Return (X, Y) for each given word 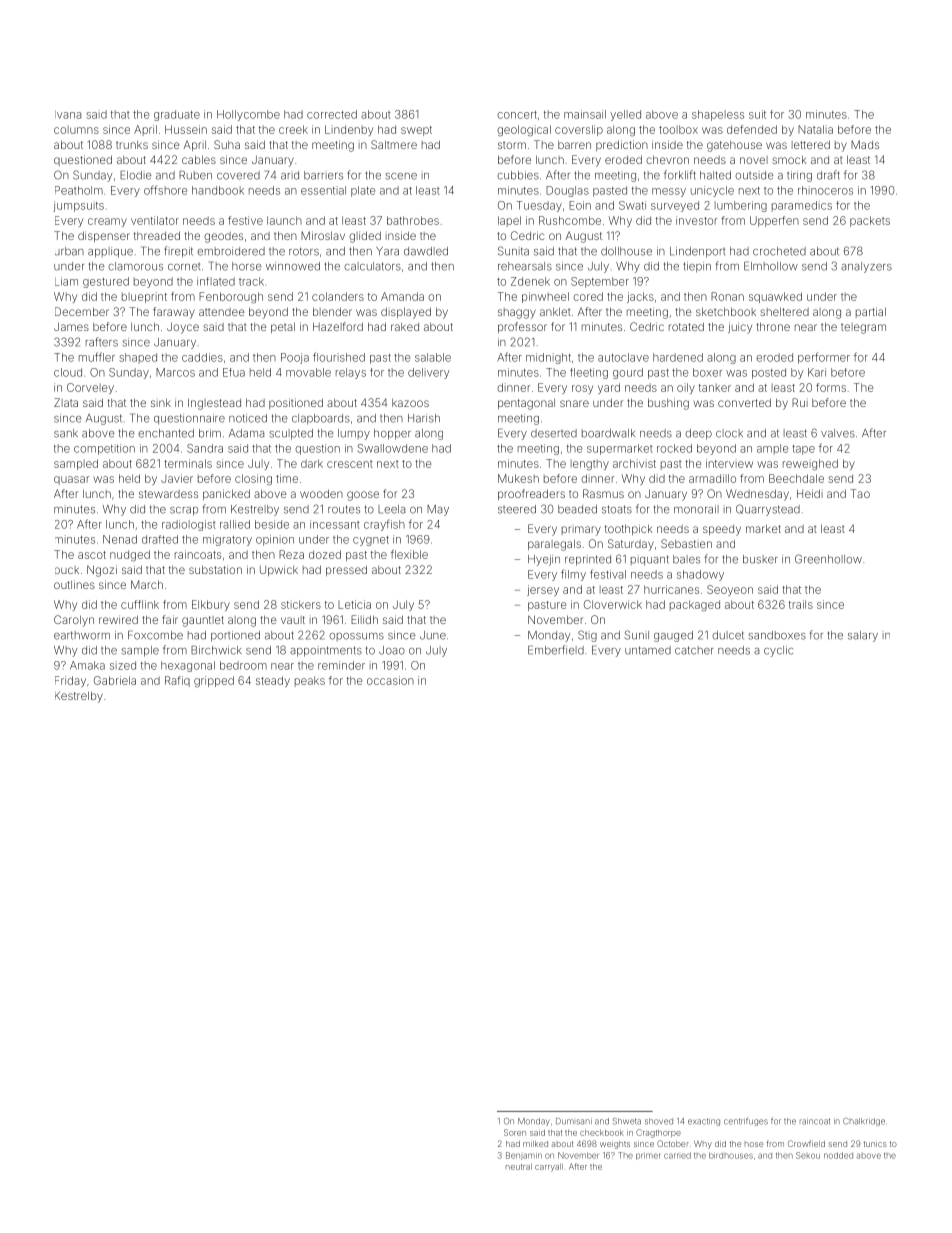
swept (416, 131)
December (82, 311)
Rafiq (177, 681)
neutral (519, 1167)
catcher (694, 650)
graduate (177, 115)
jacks (640, 297)
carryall (549, 1168)
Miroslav (323, 235)
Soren (515, 1132)
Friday (70, 681)
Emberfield (556, 650)
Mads (865, 144)
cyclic (778, 651)
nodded (838, 1155)
